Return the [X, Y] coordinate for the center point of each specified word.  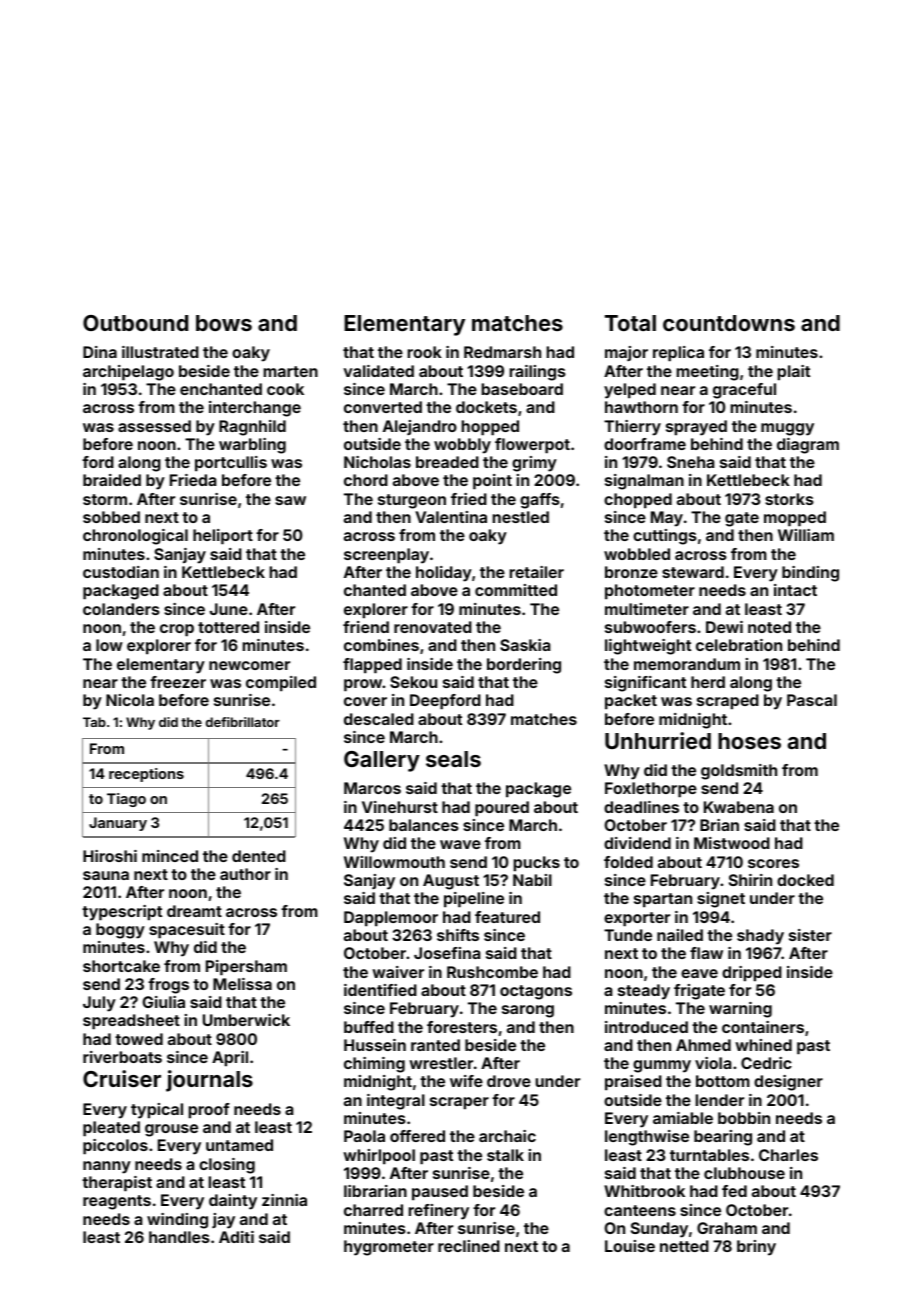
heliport [223, 537]
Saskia [525, 645]
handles [179, 1237]
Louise [630, 1246]
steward [693, 572]
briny [756, 1248]
